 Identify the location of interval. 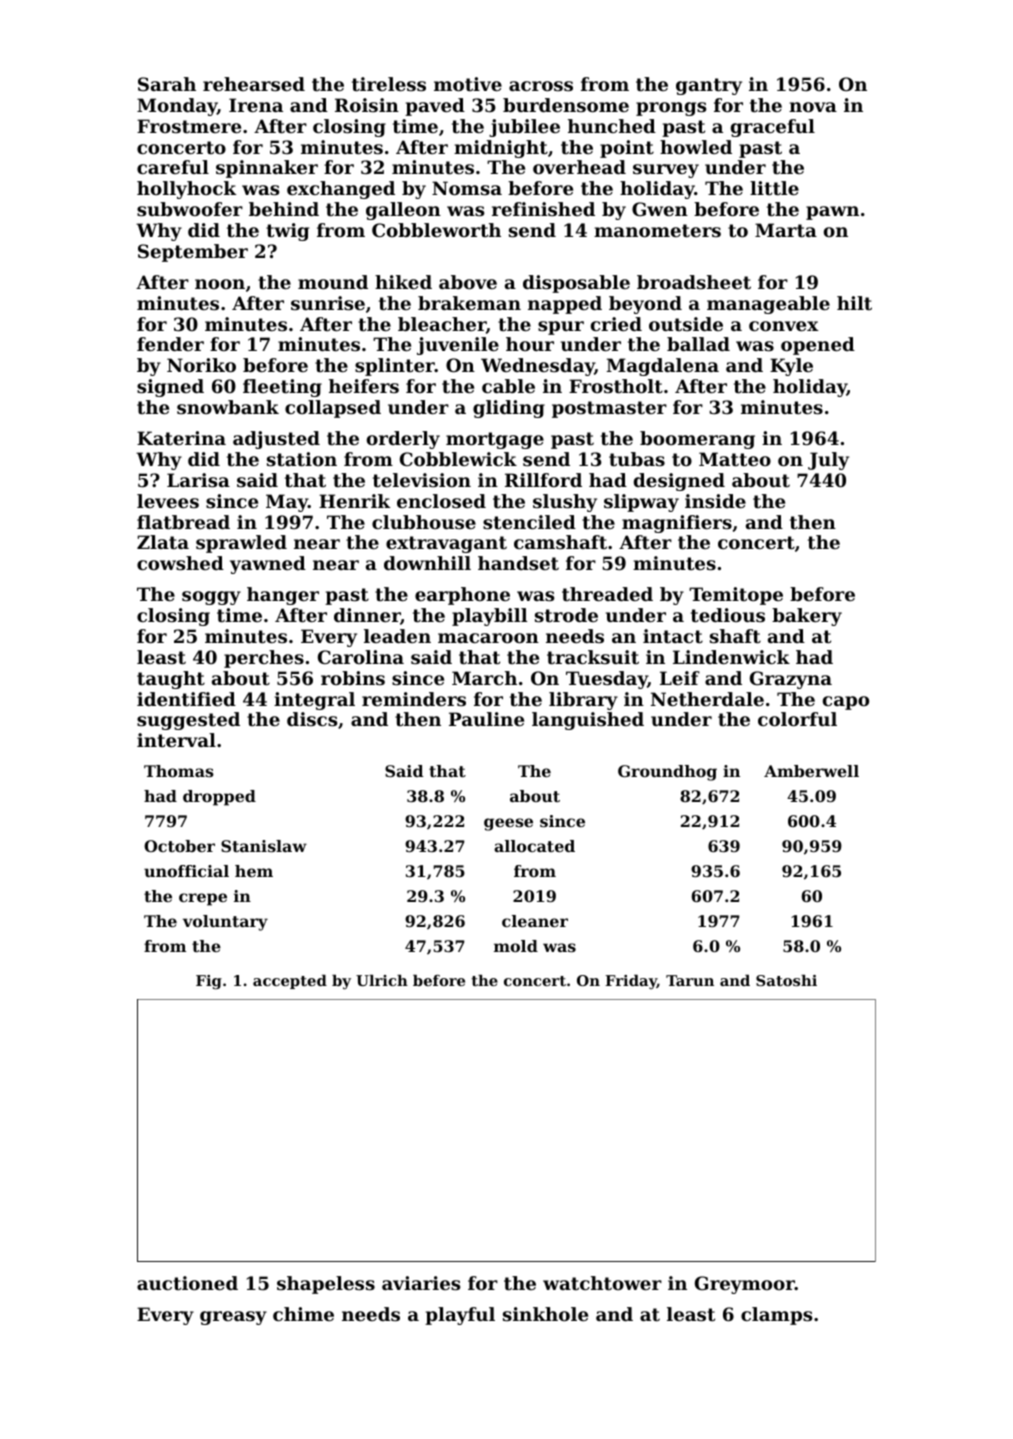
(176, 740).
